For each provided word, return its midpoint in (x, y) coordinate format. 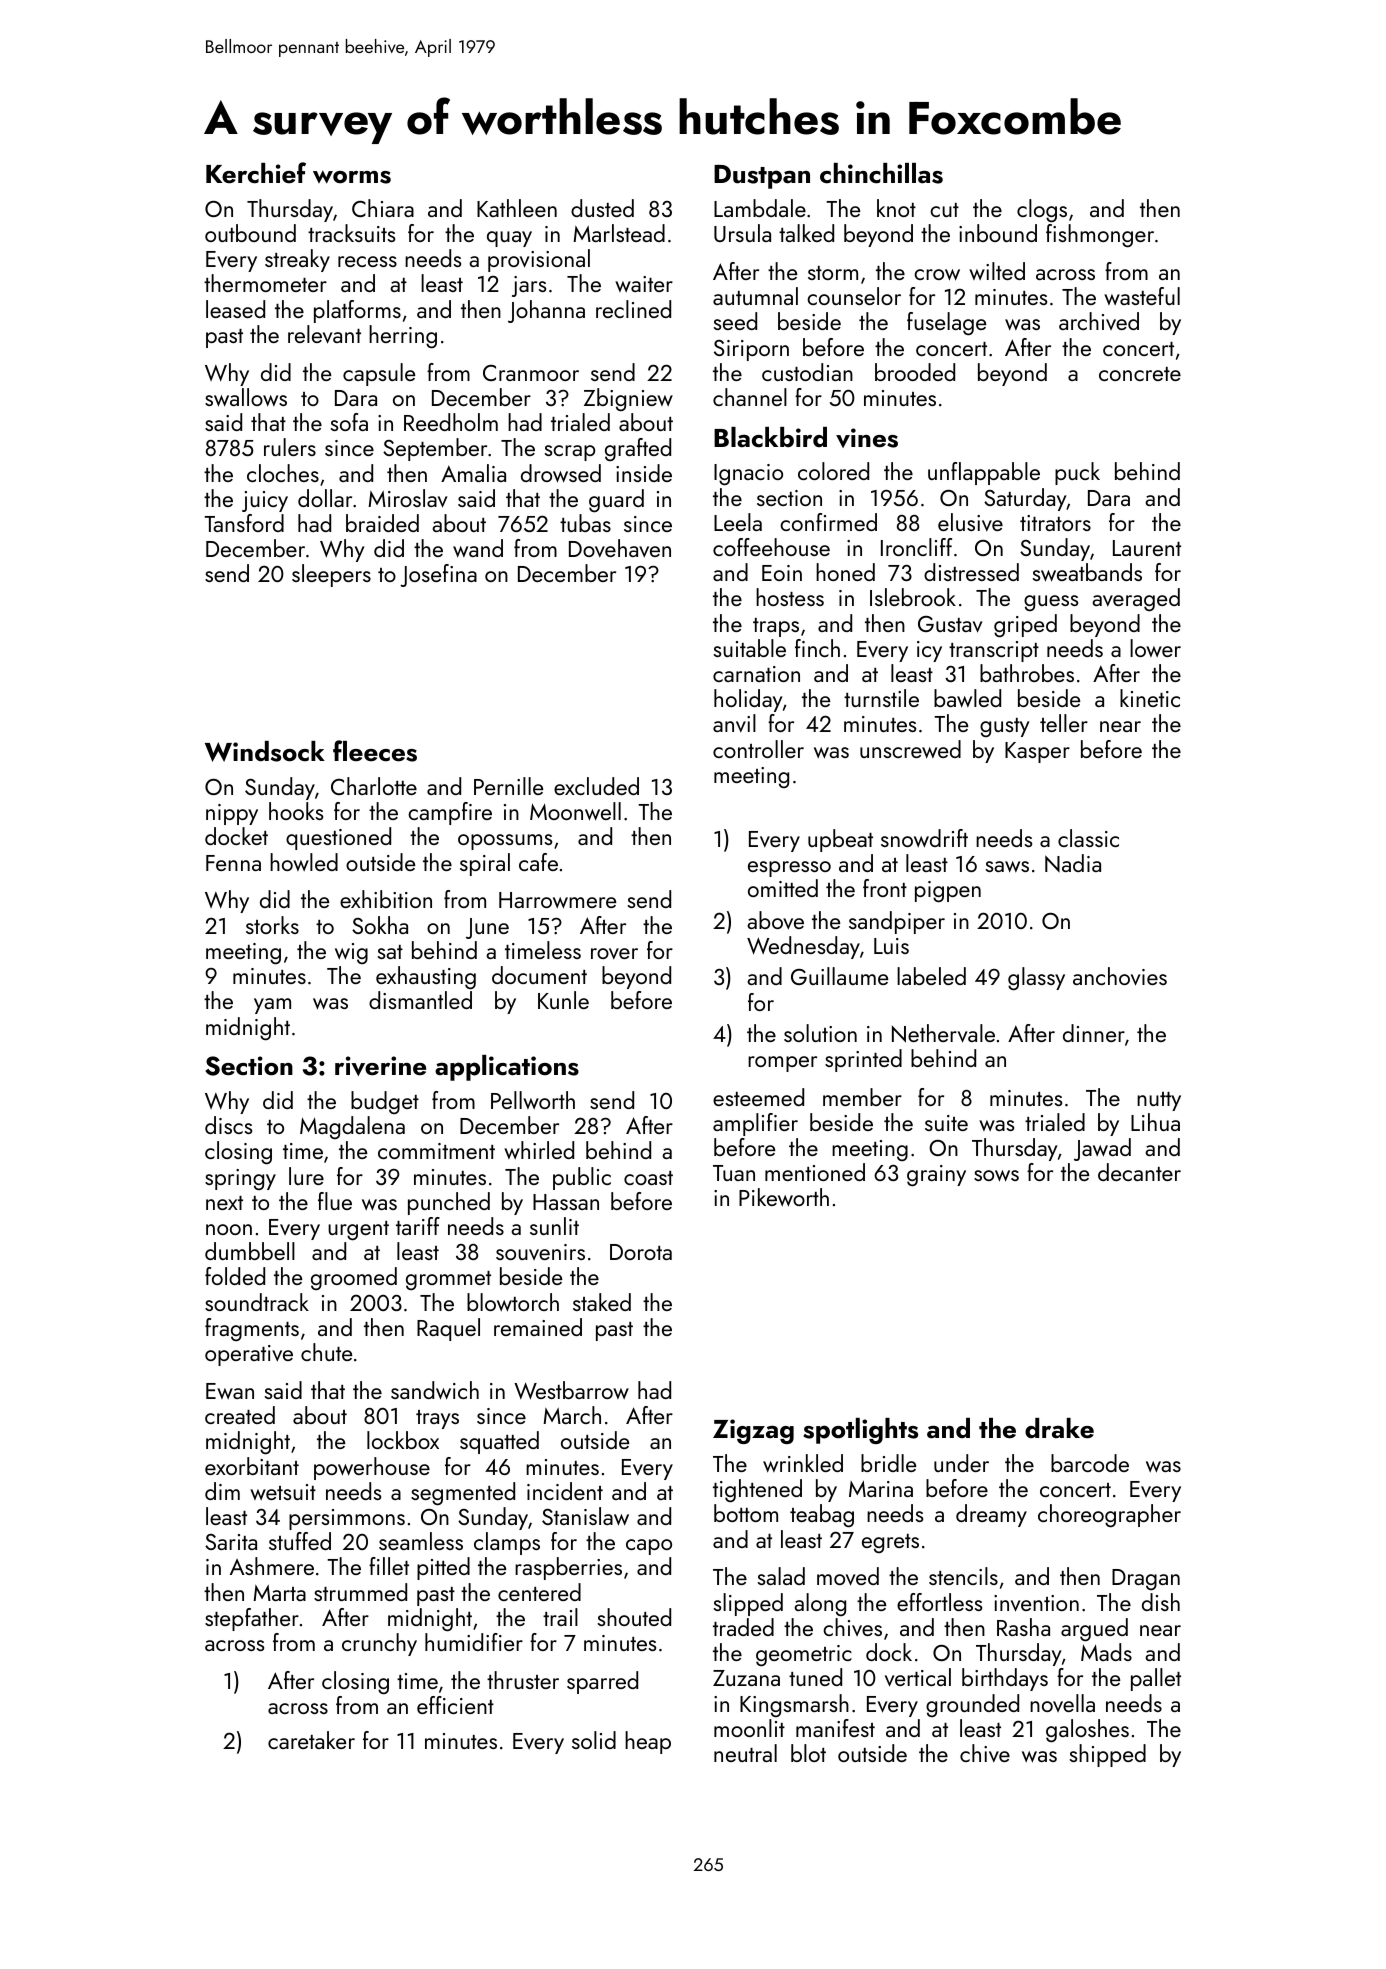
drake (1059, 1428)
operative (249, 1355)
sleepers (331, 575)
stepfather (252, 1619)
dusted (602, 208)
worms (352, 177)
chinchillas (881, 173)
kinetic (1150, 698)
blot (808, 1753)
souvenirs (540, 1252)
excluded (596, 786)
